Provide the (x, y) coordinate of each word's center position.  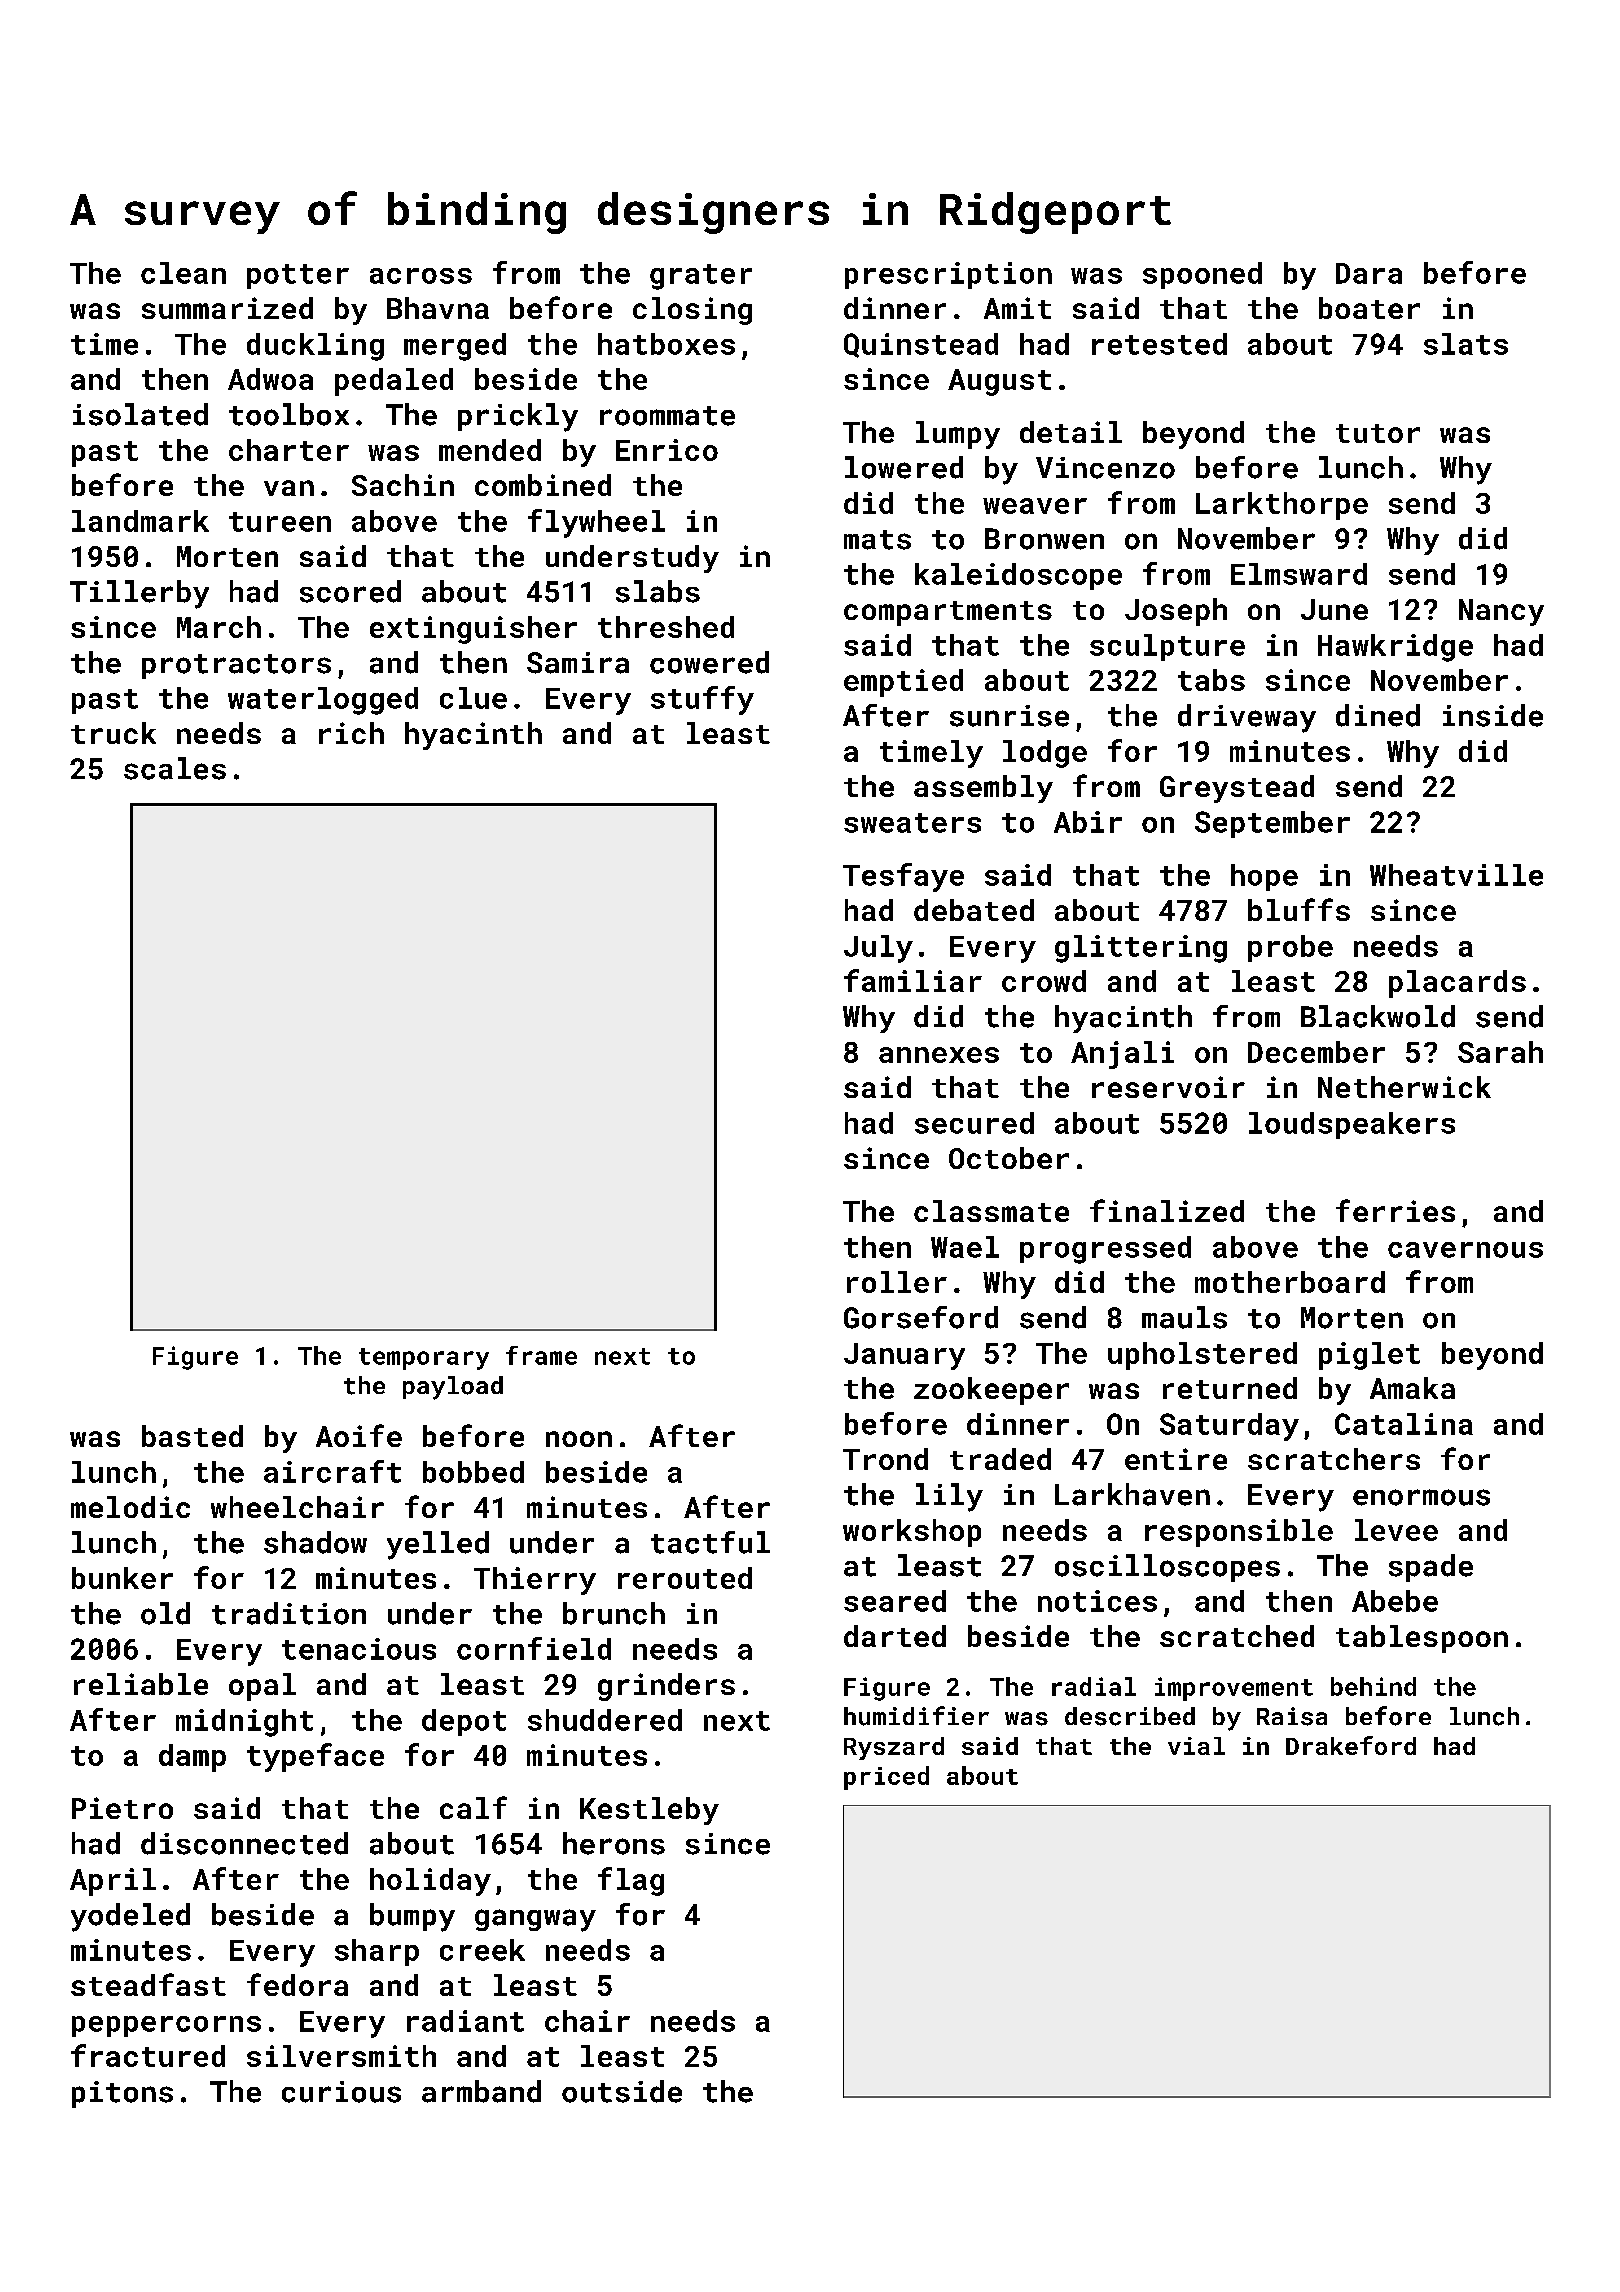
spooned (1202, 275)
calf (473, 1807)
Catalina (1404, 1424)
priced (886, 1778)
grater (701, 277)
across (421, 276)
